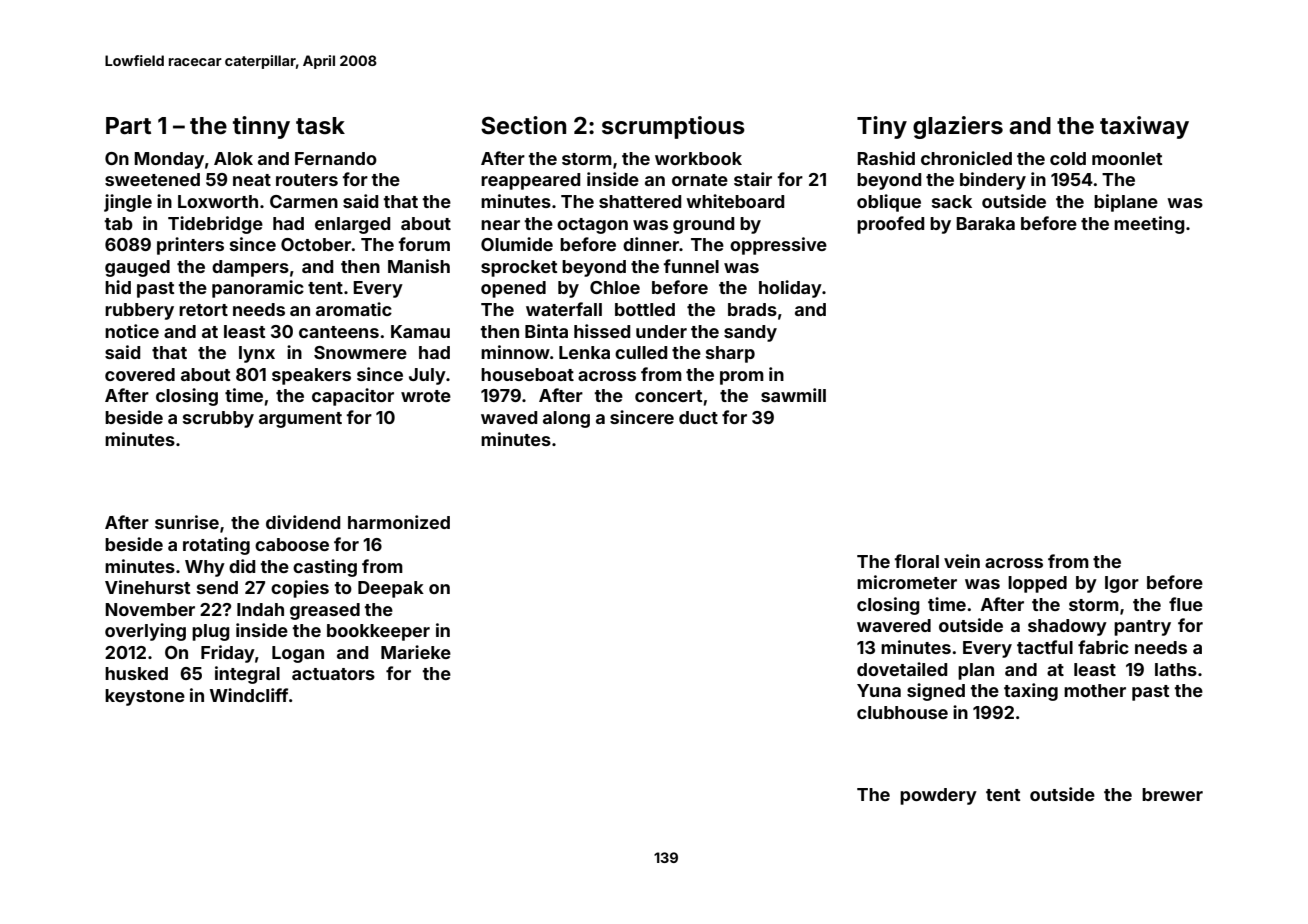  What do you see at coordinates (1172, 794) in the screenshot?
I see `brewer` at bounding box center [1172, 794].
